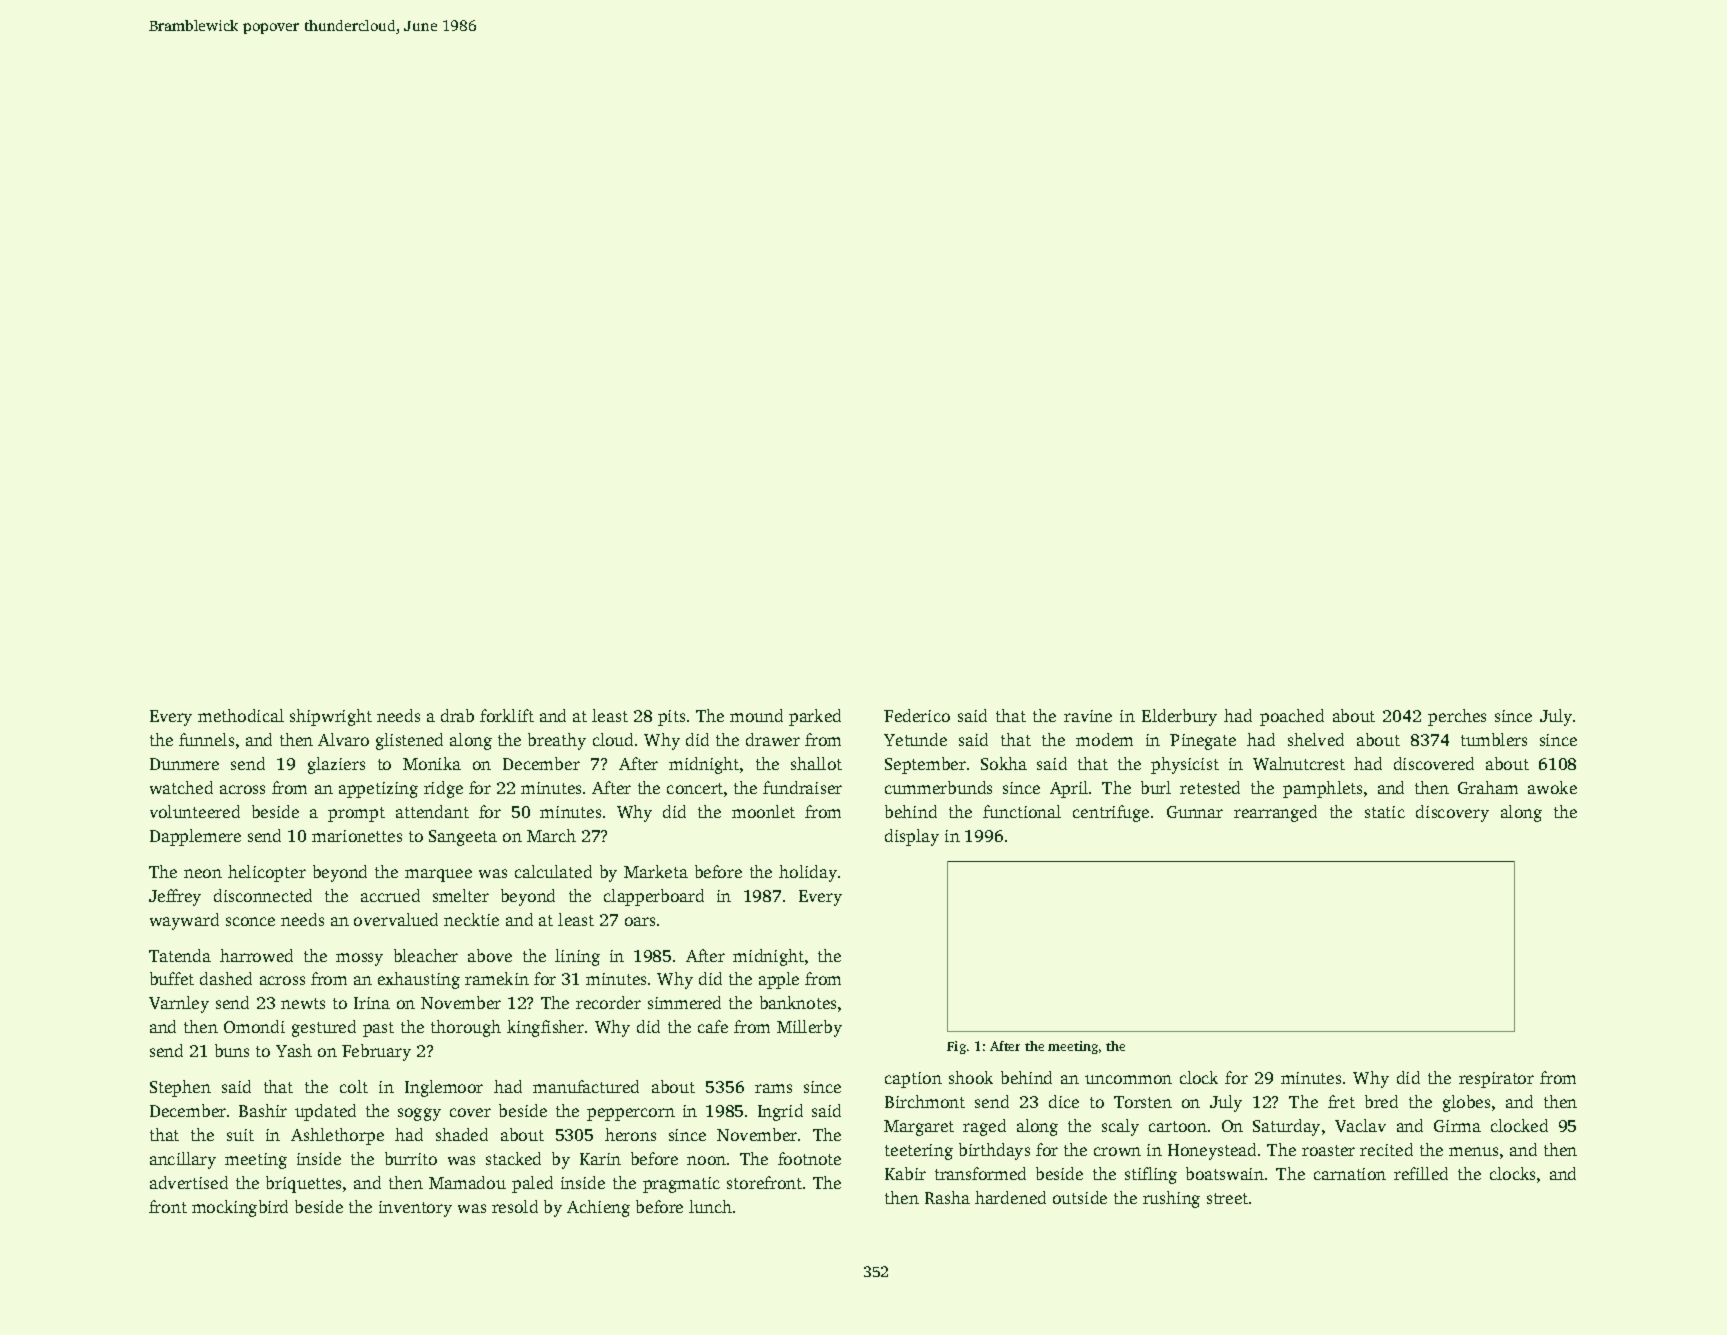  What do you see at coordinates (684, 1002) in the screenshot?
I see `simmered` at bounding box center [684, 1002].
